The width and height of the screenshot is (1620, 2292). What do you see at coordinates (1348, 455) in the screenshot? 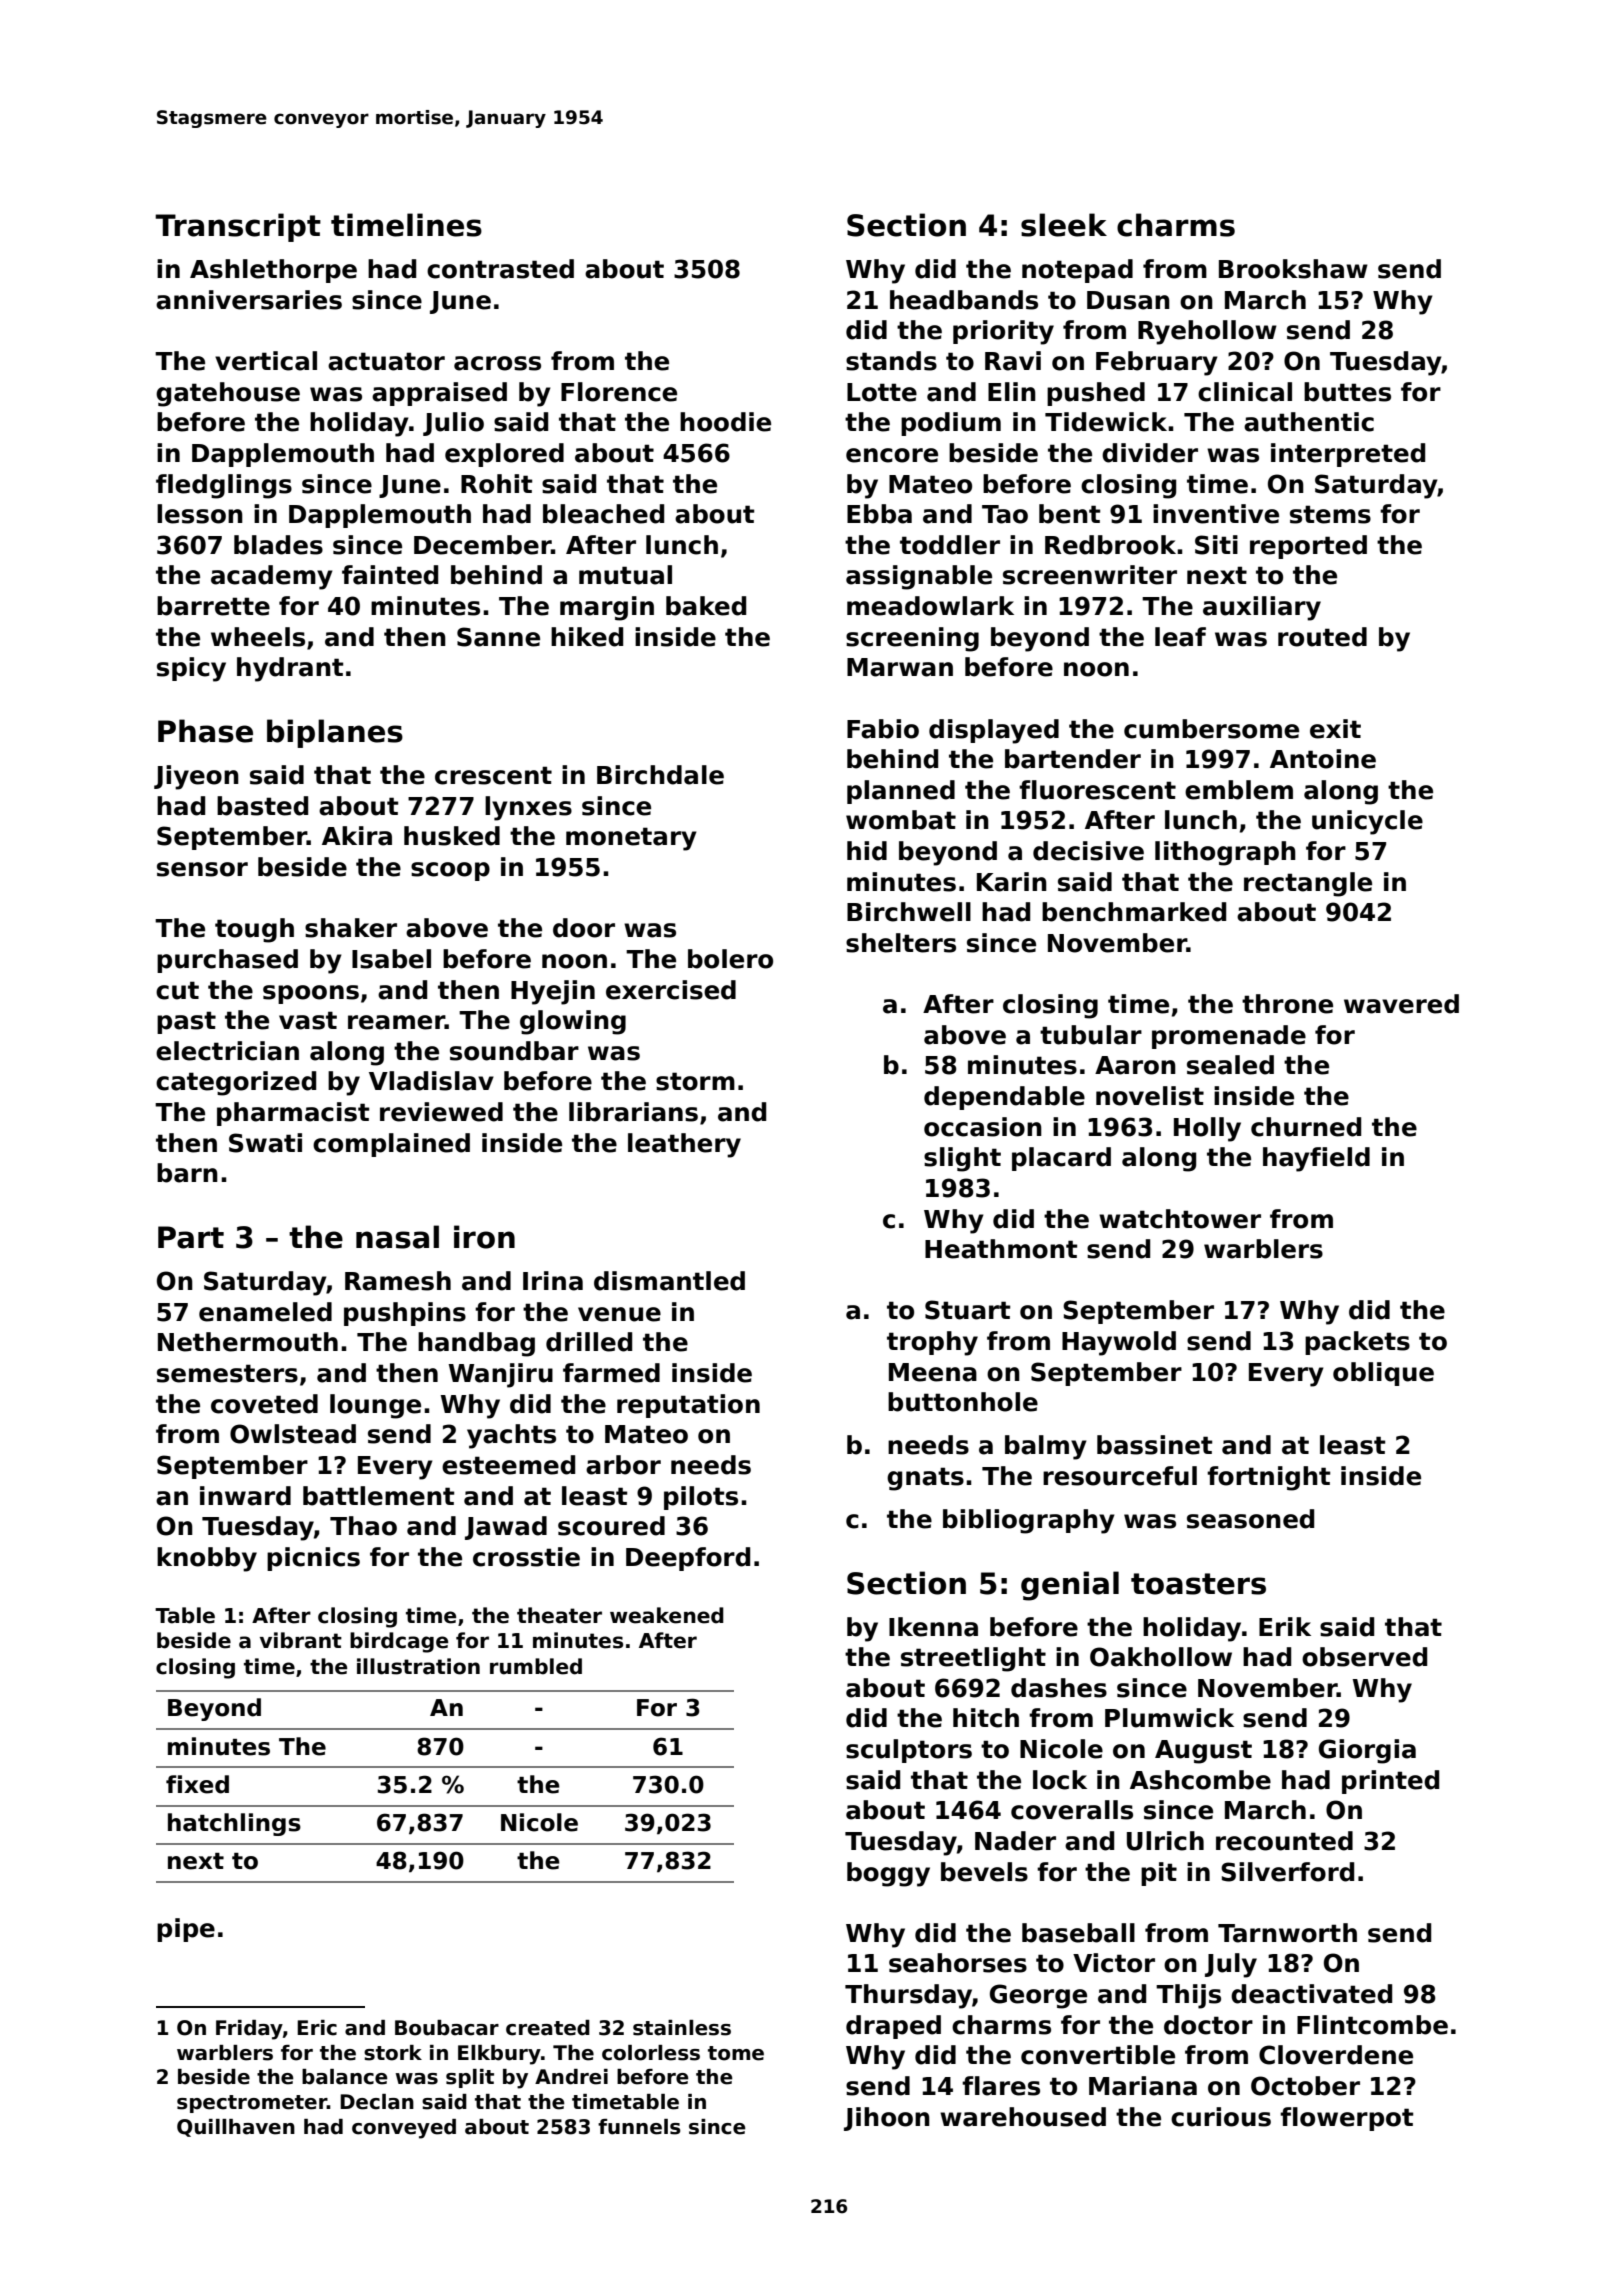
I see `interpreted` at bounding box center [1348, 455].
